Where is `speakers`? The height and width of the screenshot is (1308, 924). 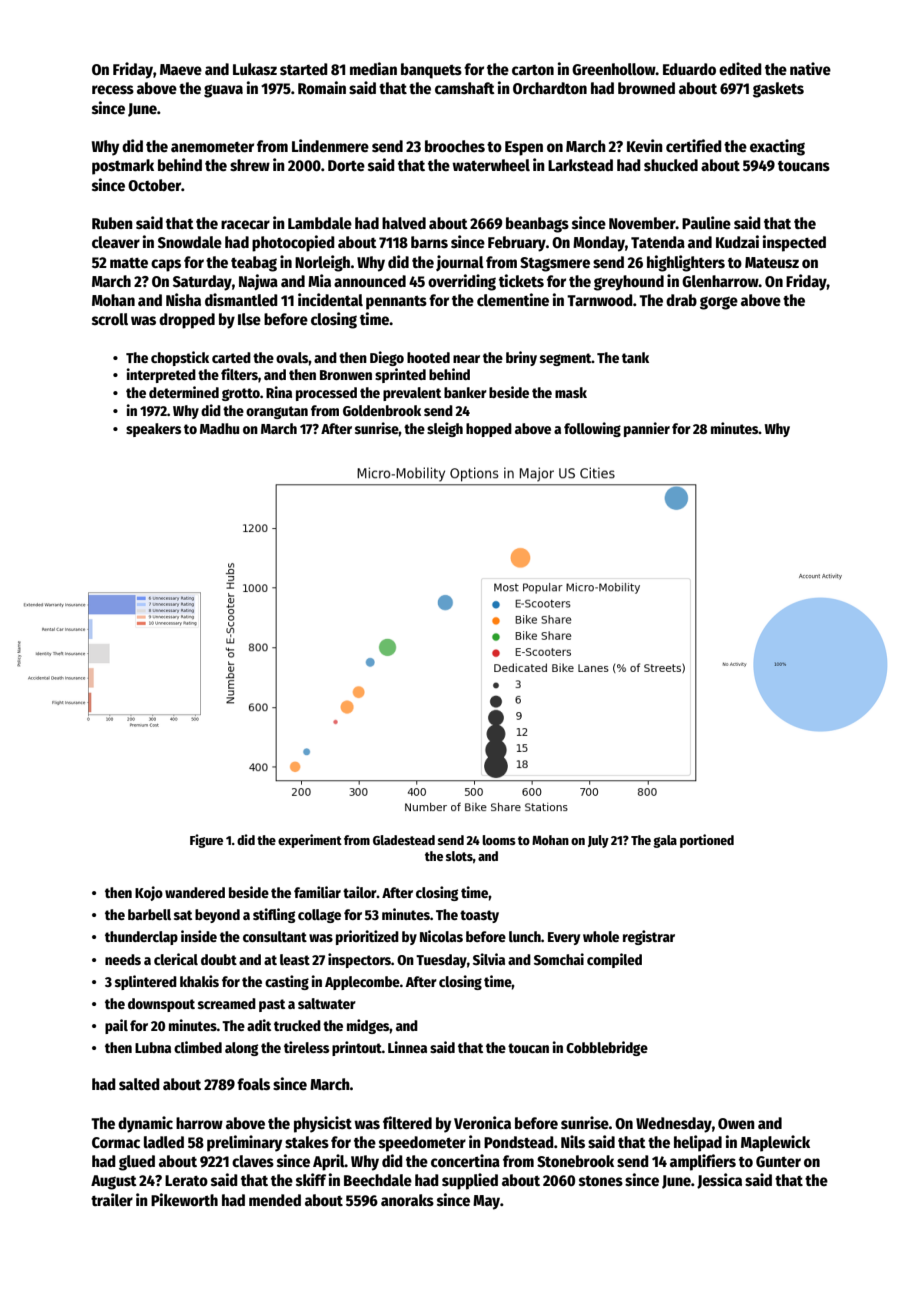
speakers is located at coordinates (153, 430).
